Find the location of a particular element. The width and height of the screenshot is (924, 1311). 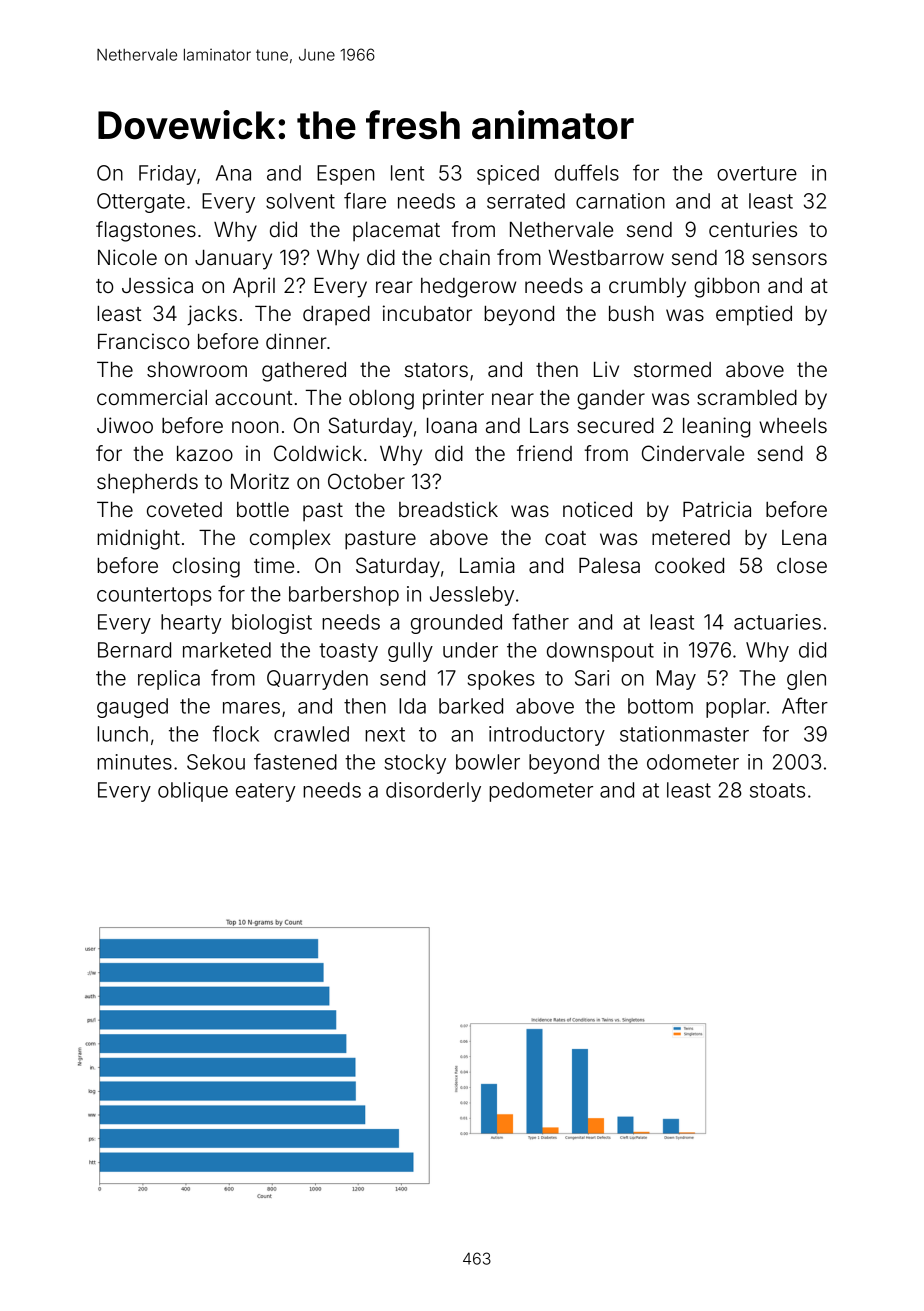

scrambled is located at coordinates (747, 397).
